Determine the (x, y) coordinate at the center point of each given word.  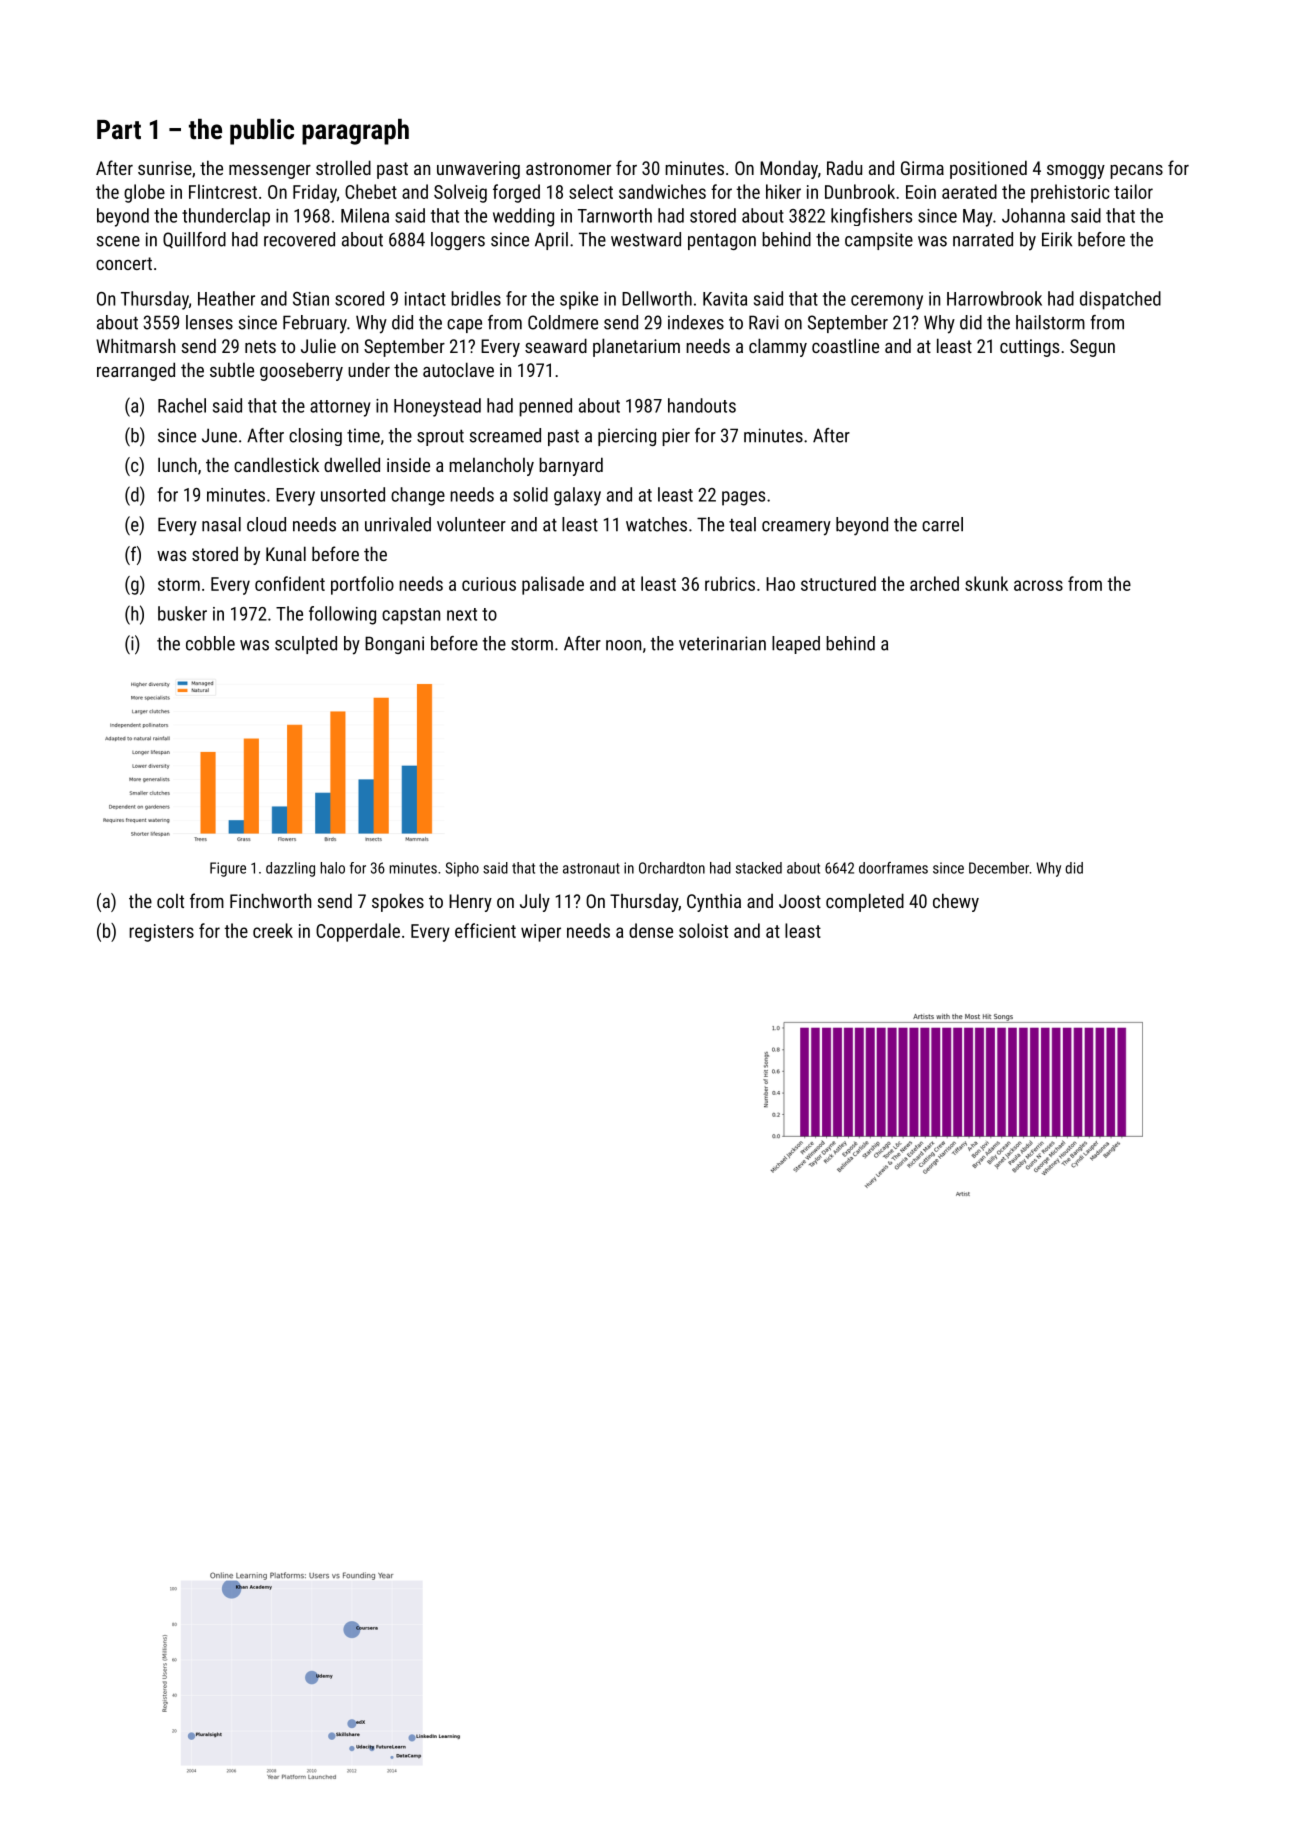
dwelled (352, 464)
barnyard (571, 466)
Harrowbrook (994, 298)
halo (332, 868)
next (462, 614)
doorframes (893, 868)
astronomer (568, 168)
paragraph (355, 132)
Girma (922, 168)
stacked (759, 868)
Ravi (764, 322)
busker (182, 613)
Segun (1092, 348)
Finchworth (270, 900)
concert (124, 263)
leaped (796, 645)
